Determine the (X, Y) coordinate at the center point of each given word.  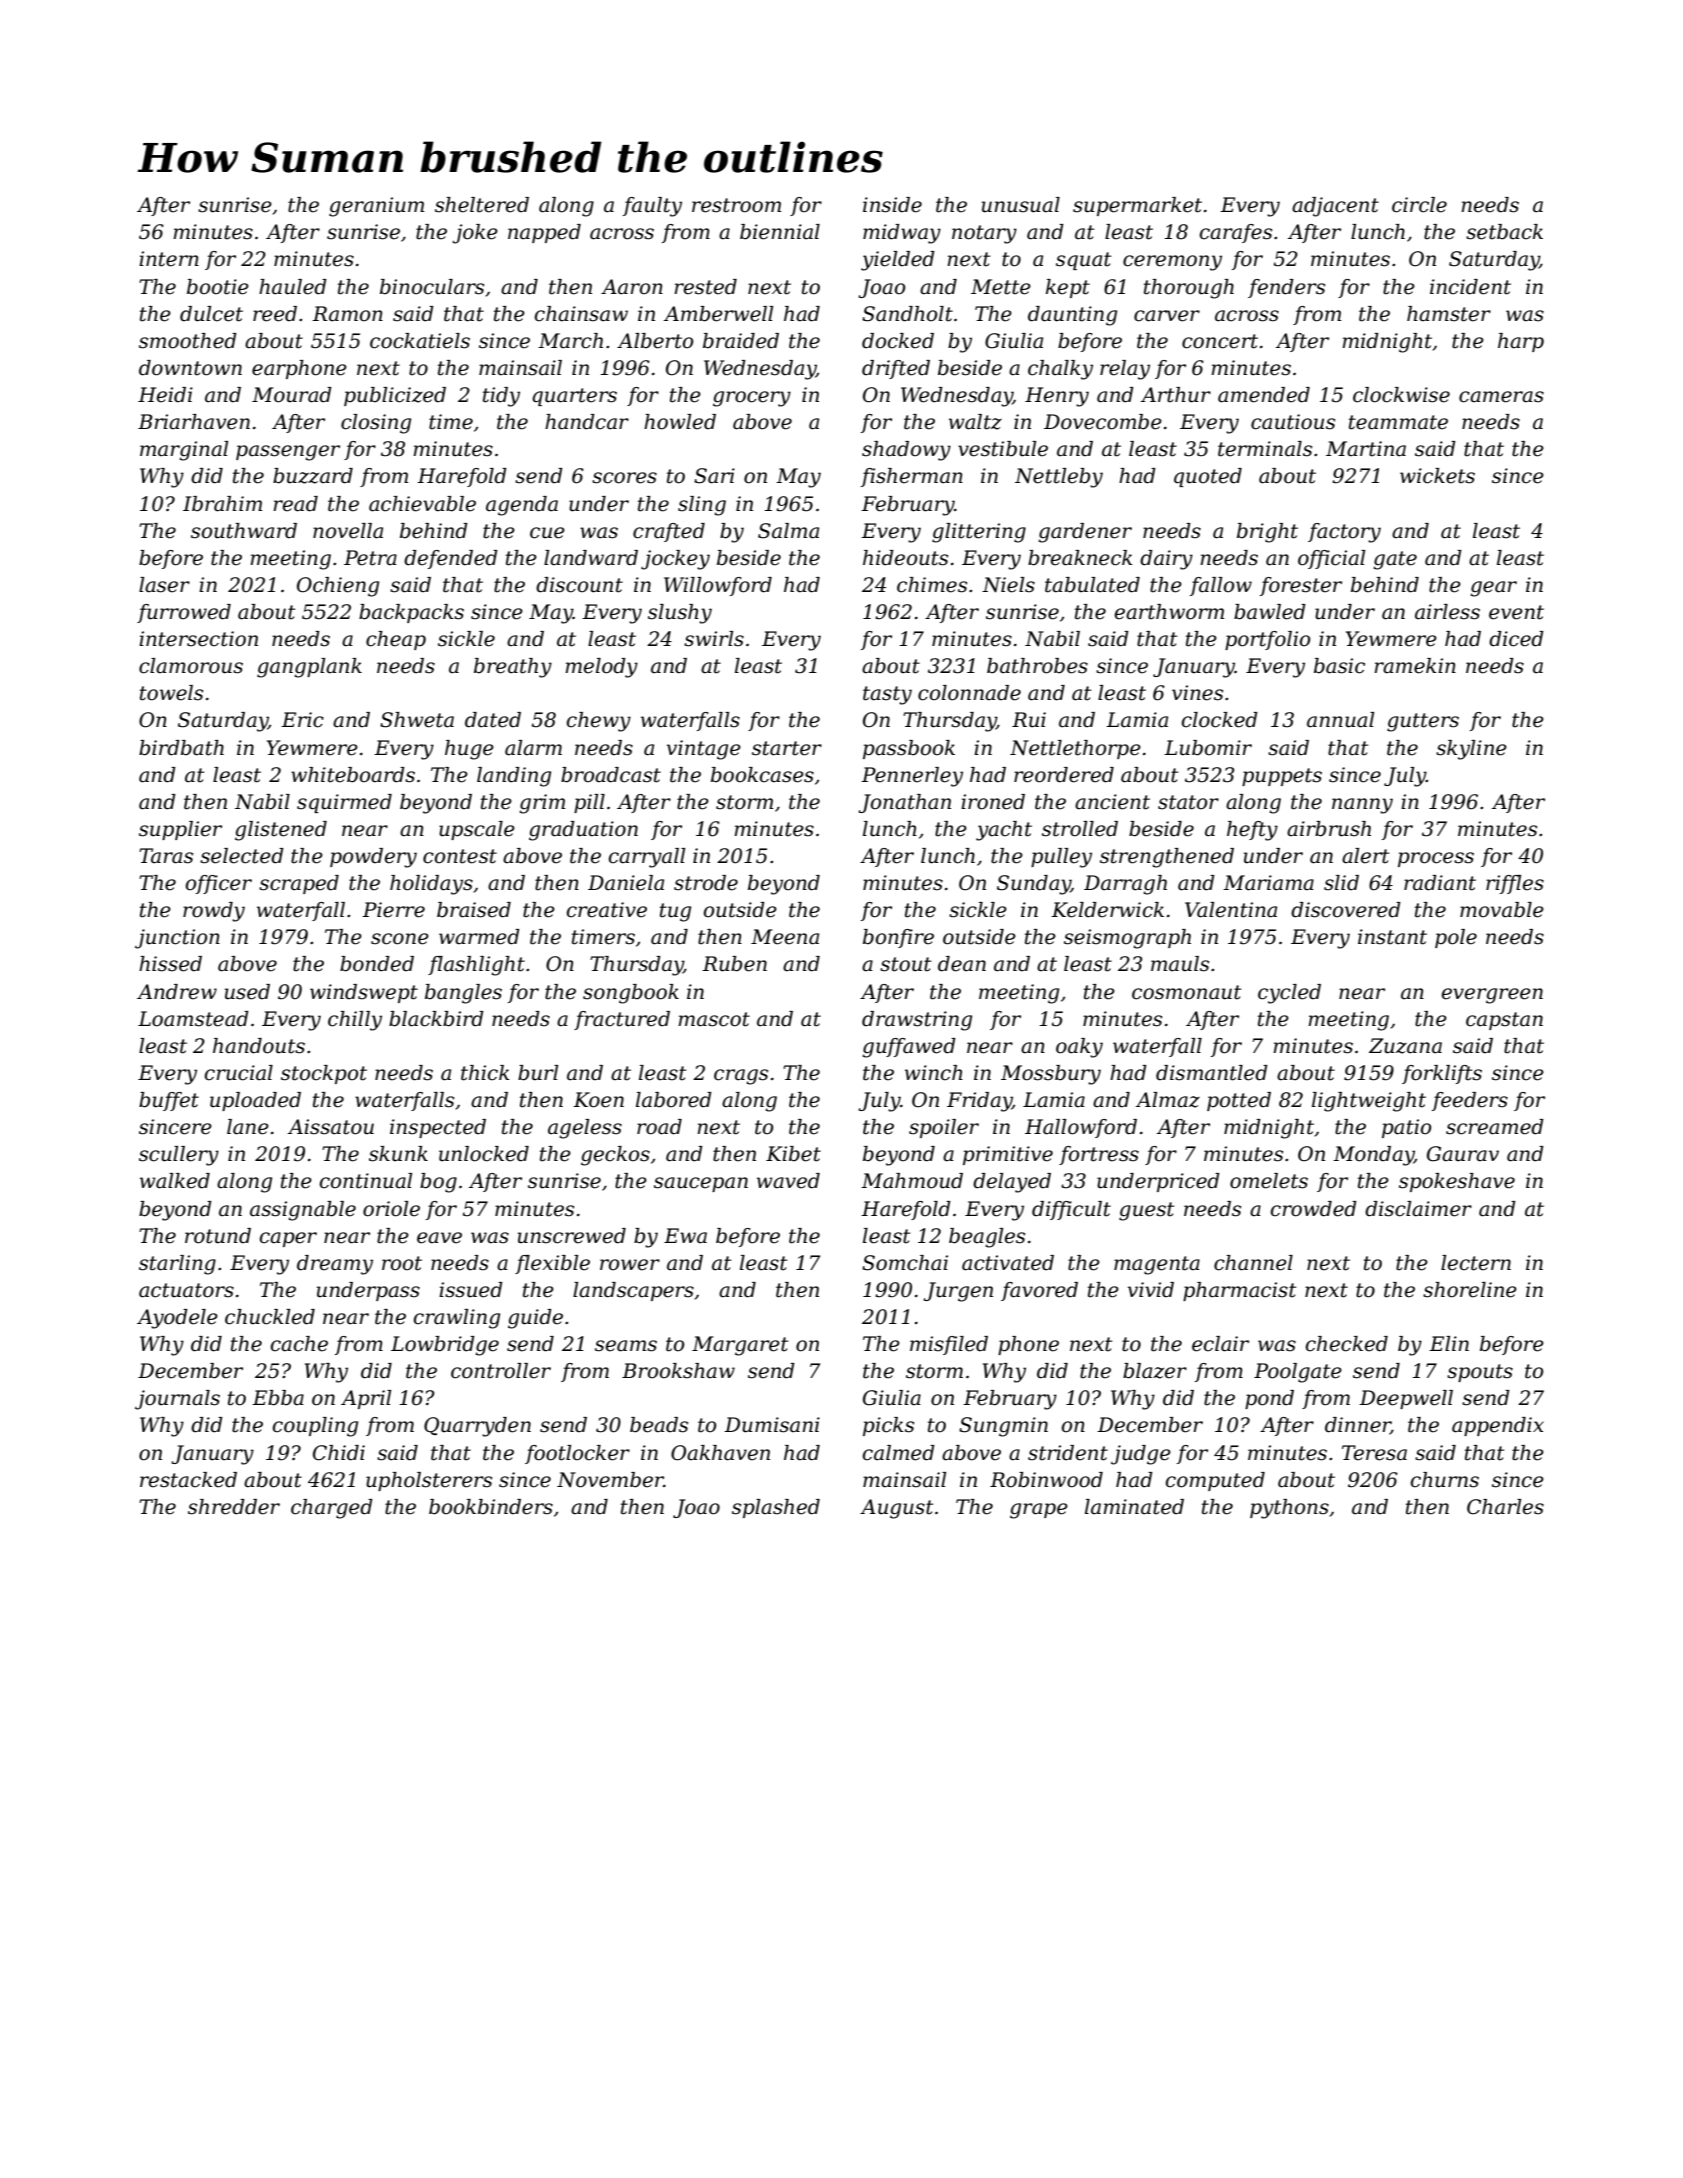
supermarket (1137, 206)
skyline (1471, 750)
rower (630, 1265)
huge (469, 750)
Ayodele (177, 1319)
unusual (1021, 205)
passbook (909, 749)
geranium (376, 207)
